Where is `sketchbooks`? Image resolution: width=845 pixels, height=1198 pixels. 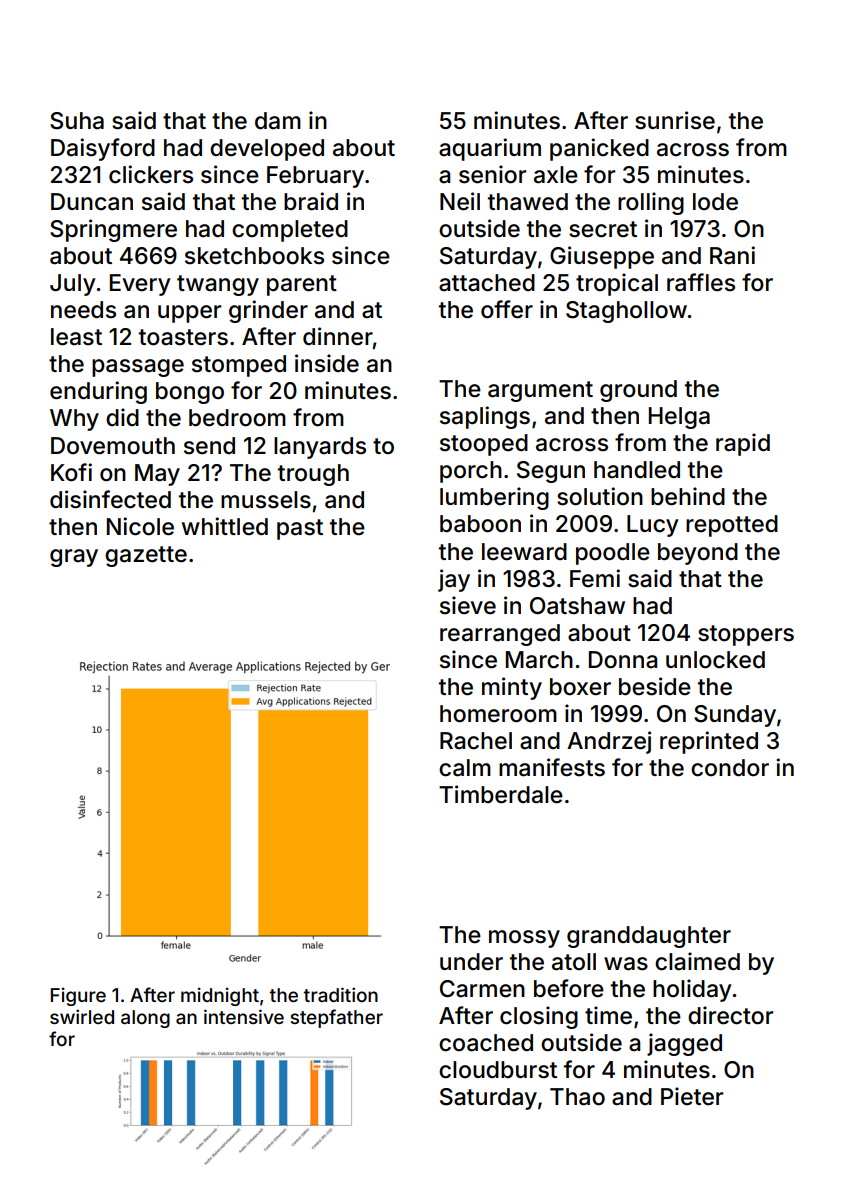 sketchbooks is located at coordinates (254, 256).
